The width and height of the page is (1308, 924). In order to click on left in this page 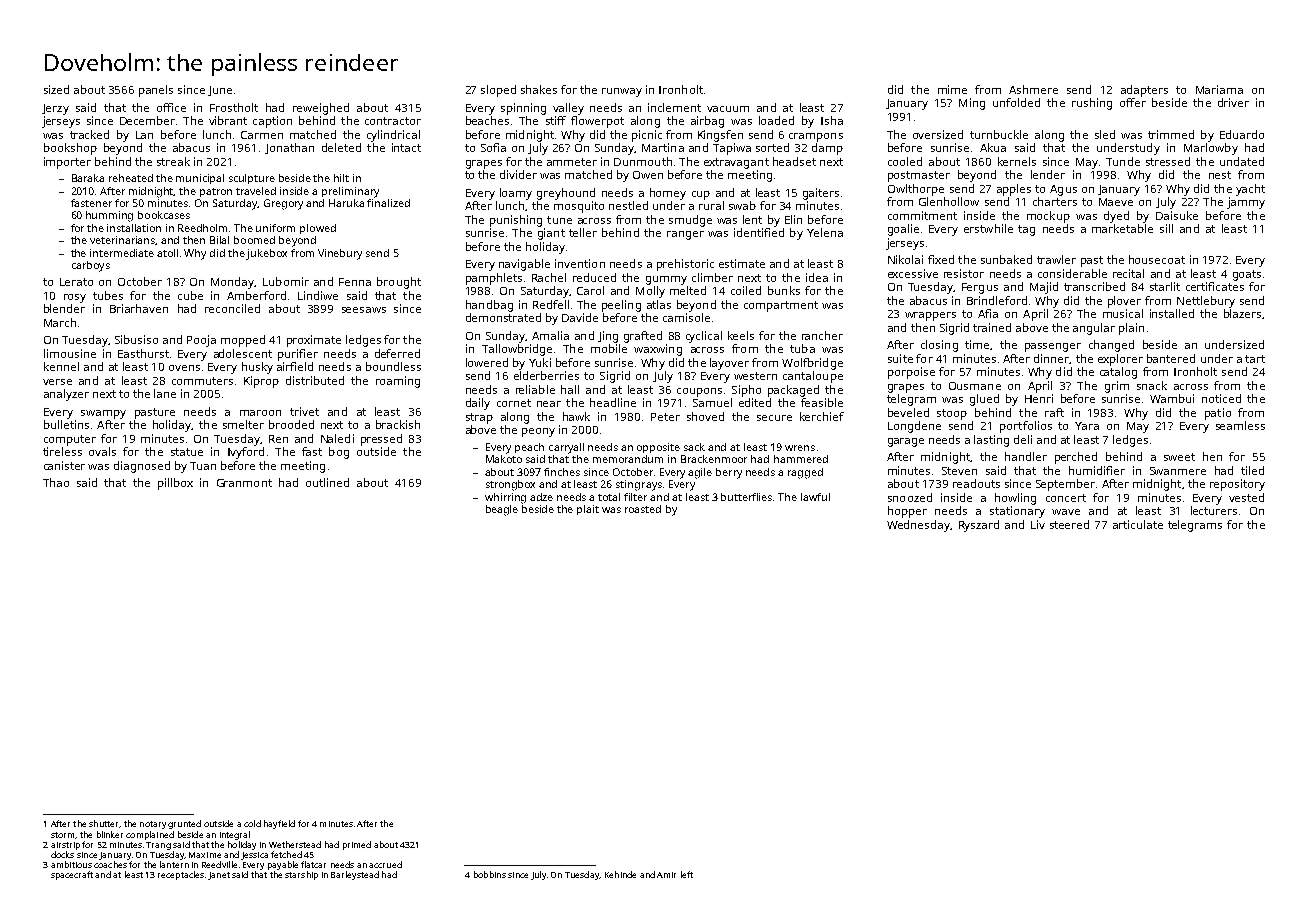, I will do `click(687, 874)`.
